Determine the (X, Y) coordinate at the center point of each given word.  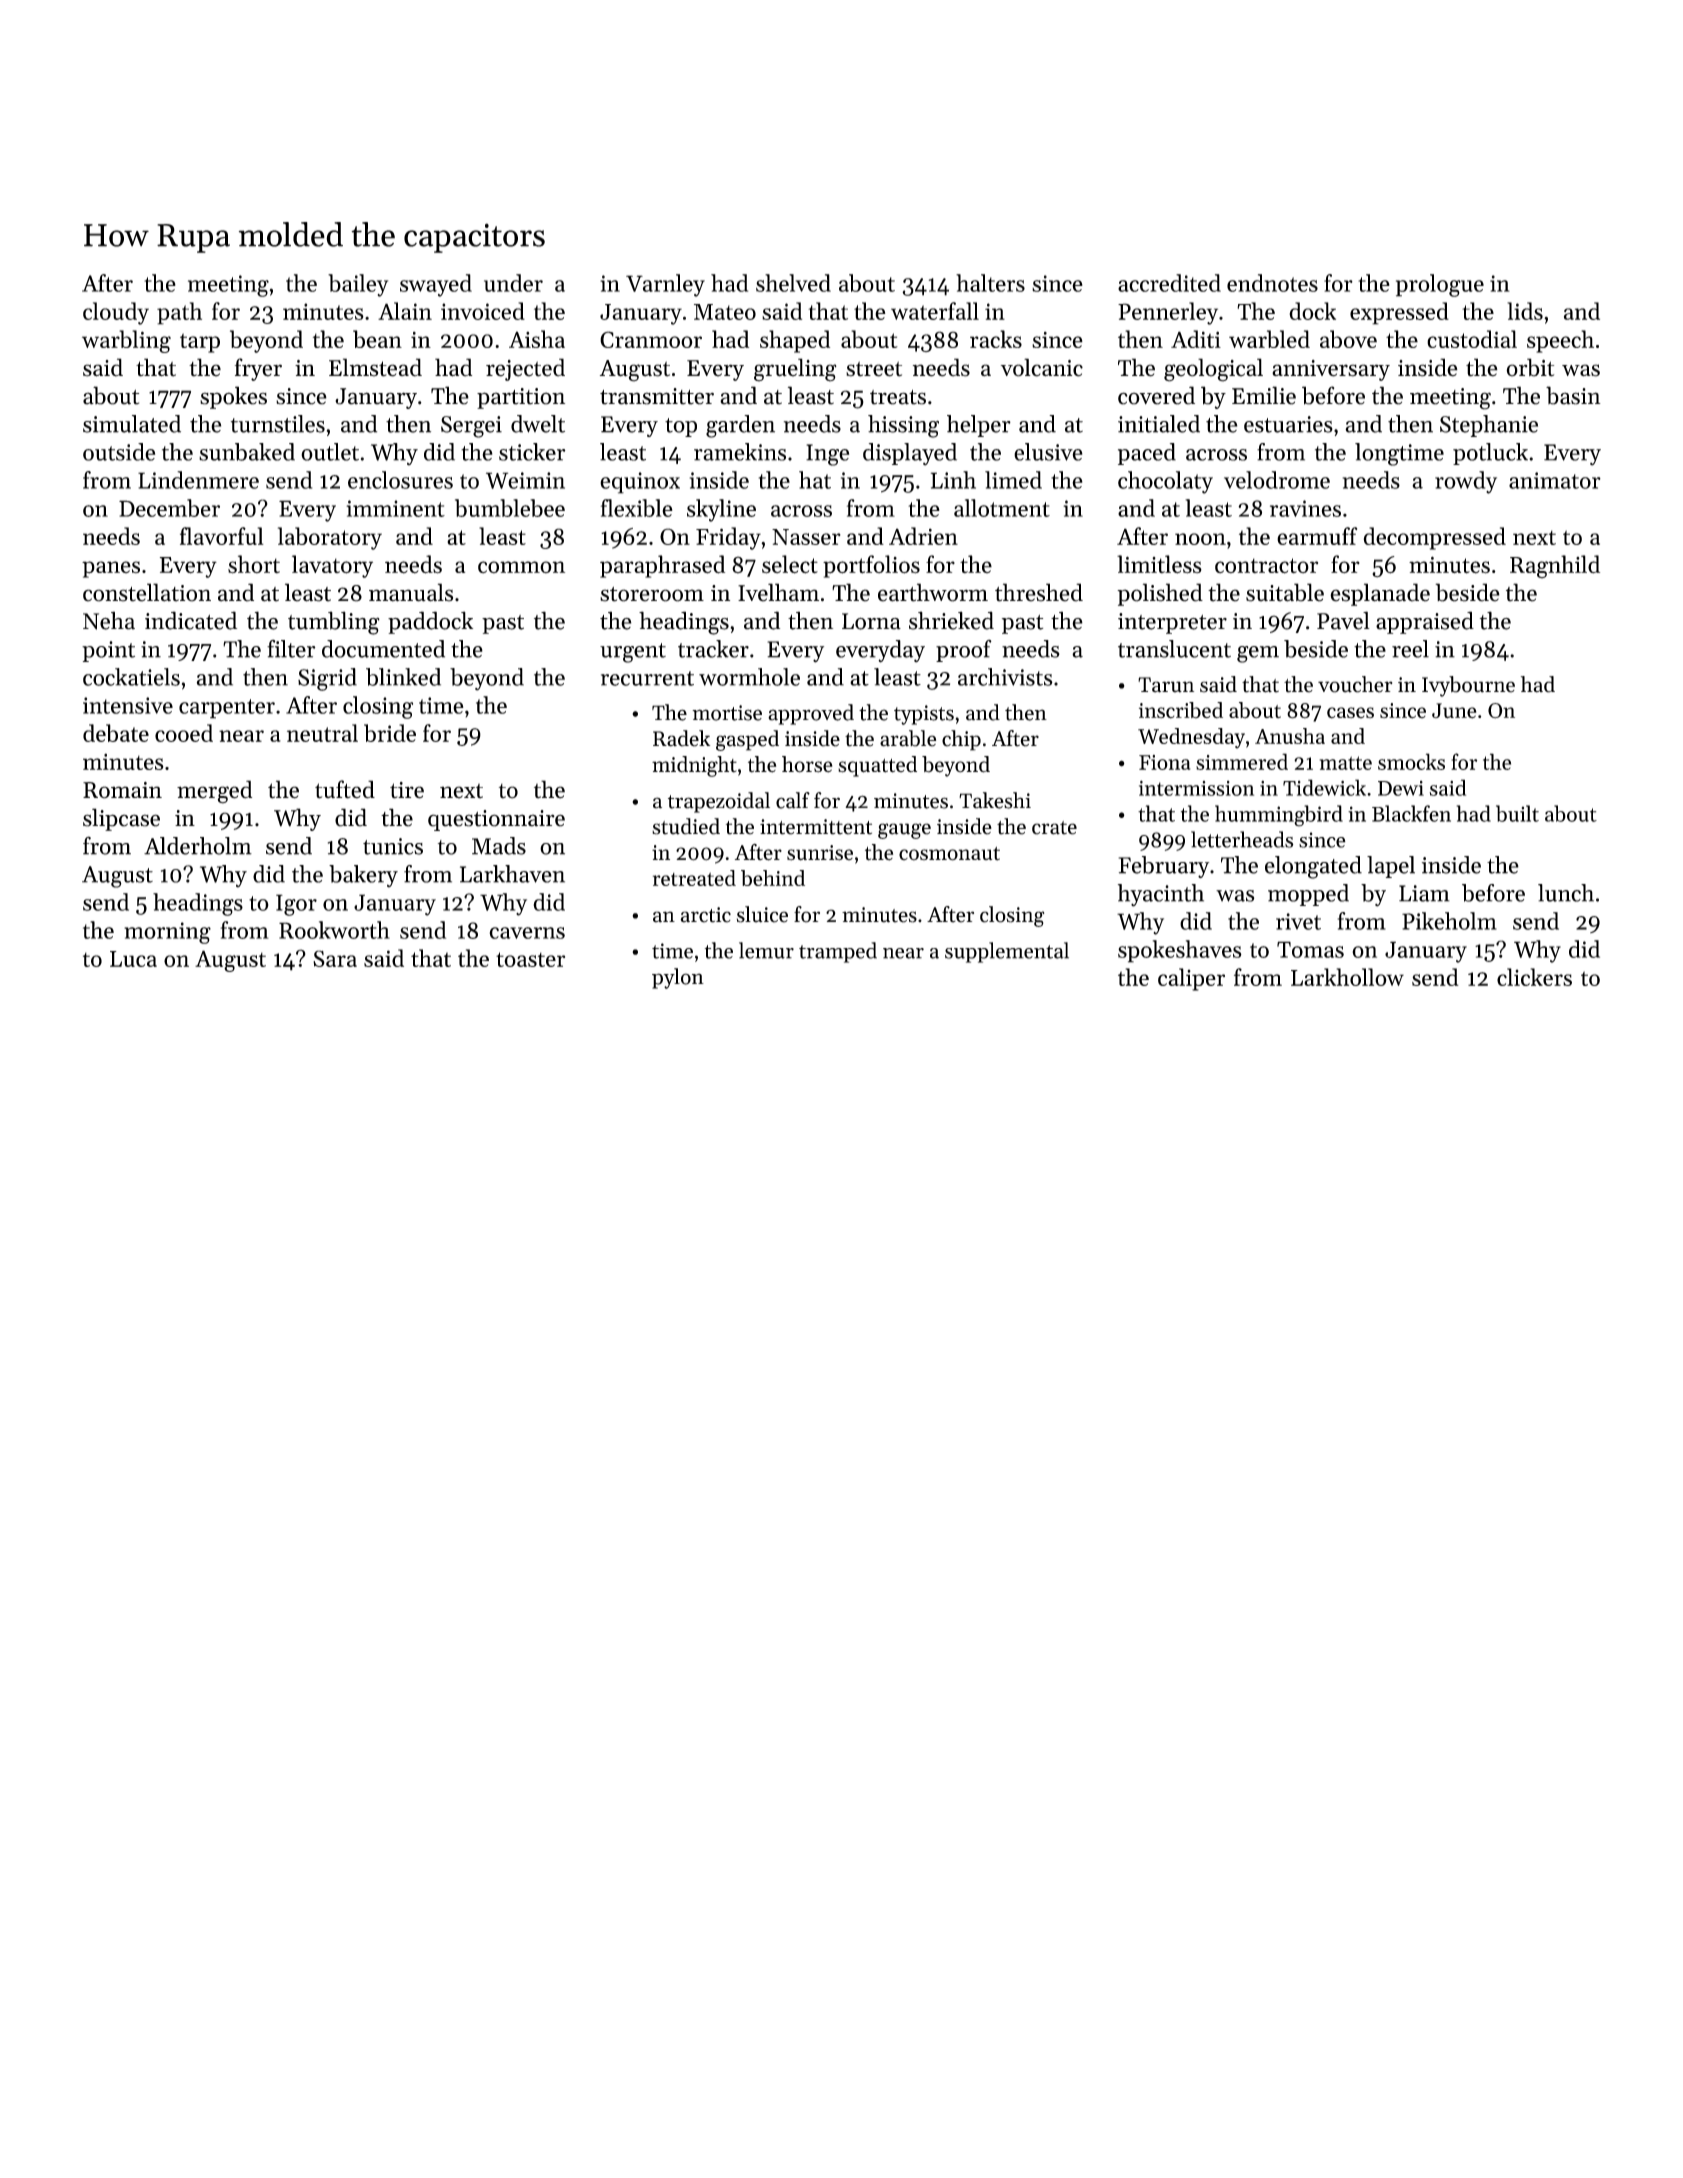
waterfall (935, 311)
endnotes (1272, 283)
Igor (296, 905)
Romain (122, 790)
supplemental (1007, 952)
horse (807, 764)
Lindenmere (198, 480)
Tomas (1310, 949)
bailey (358, 285)
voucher (1355, 684)
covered (1156, 395)
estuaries (1288, 424)
